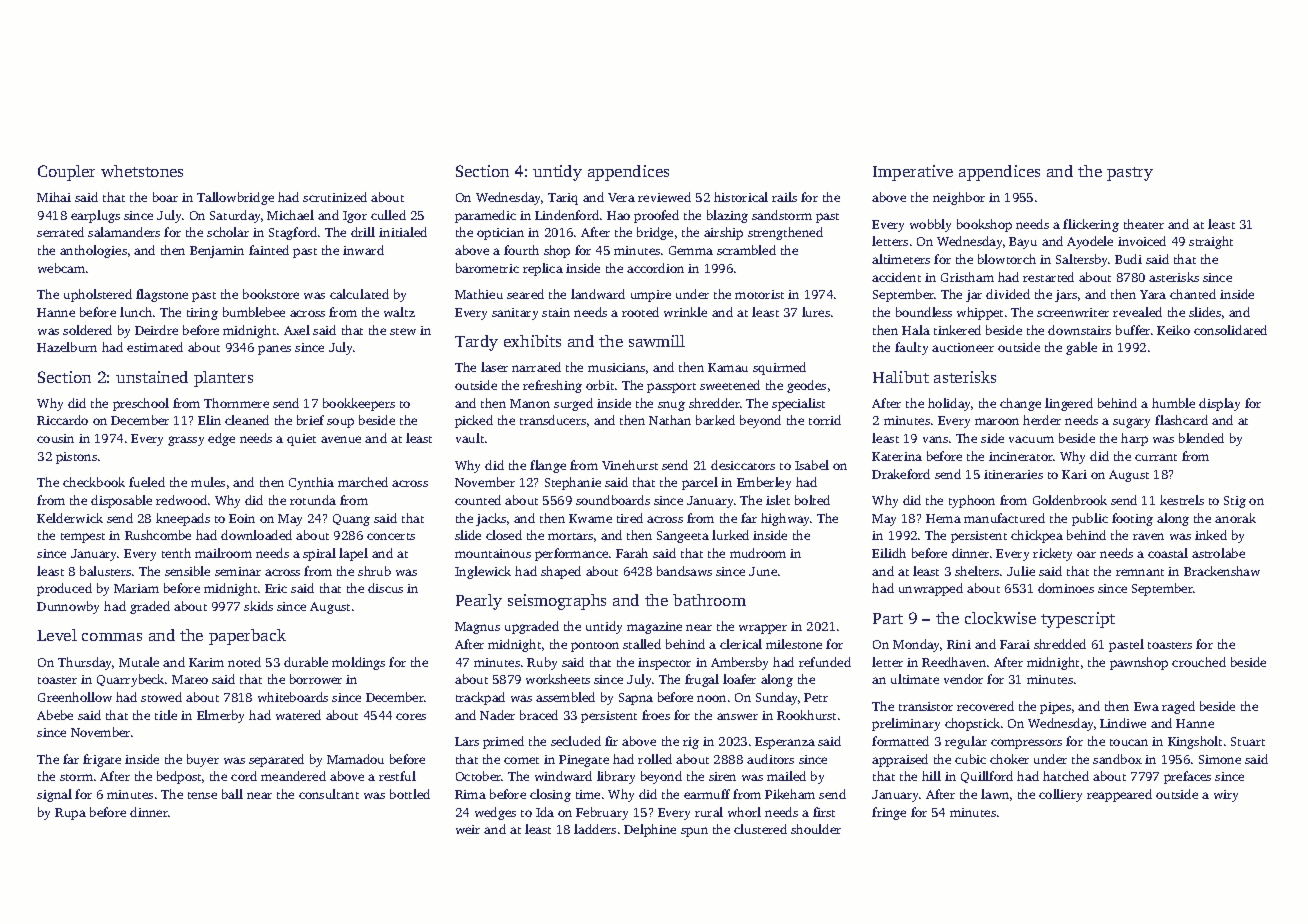  Describe the element at coordinates (70, 814) in the screenshot. I see `Rupa` at that location.
